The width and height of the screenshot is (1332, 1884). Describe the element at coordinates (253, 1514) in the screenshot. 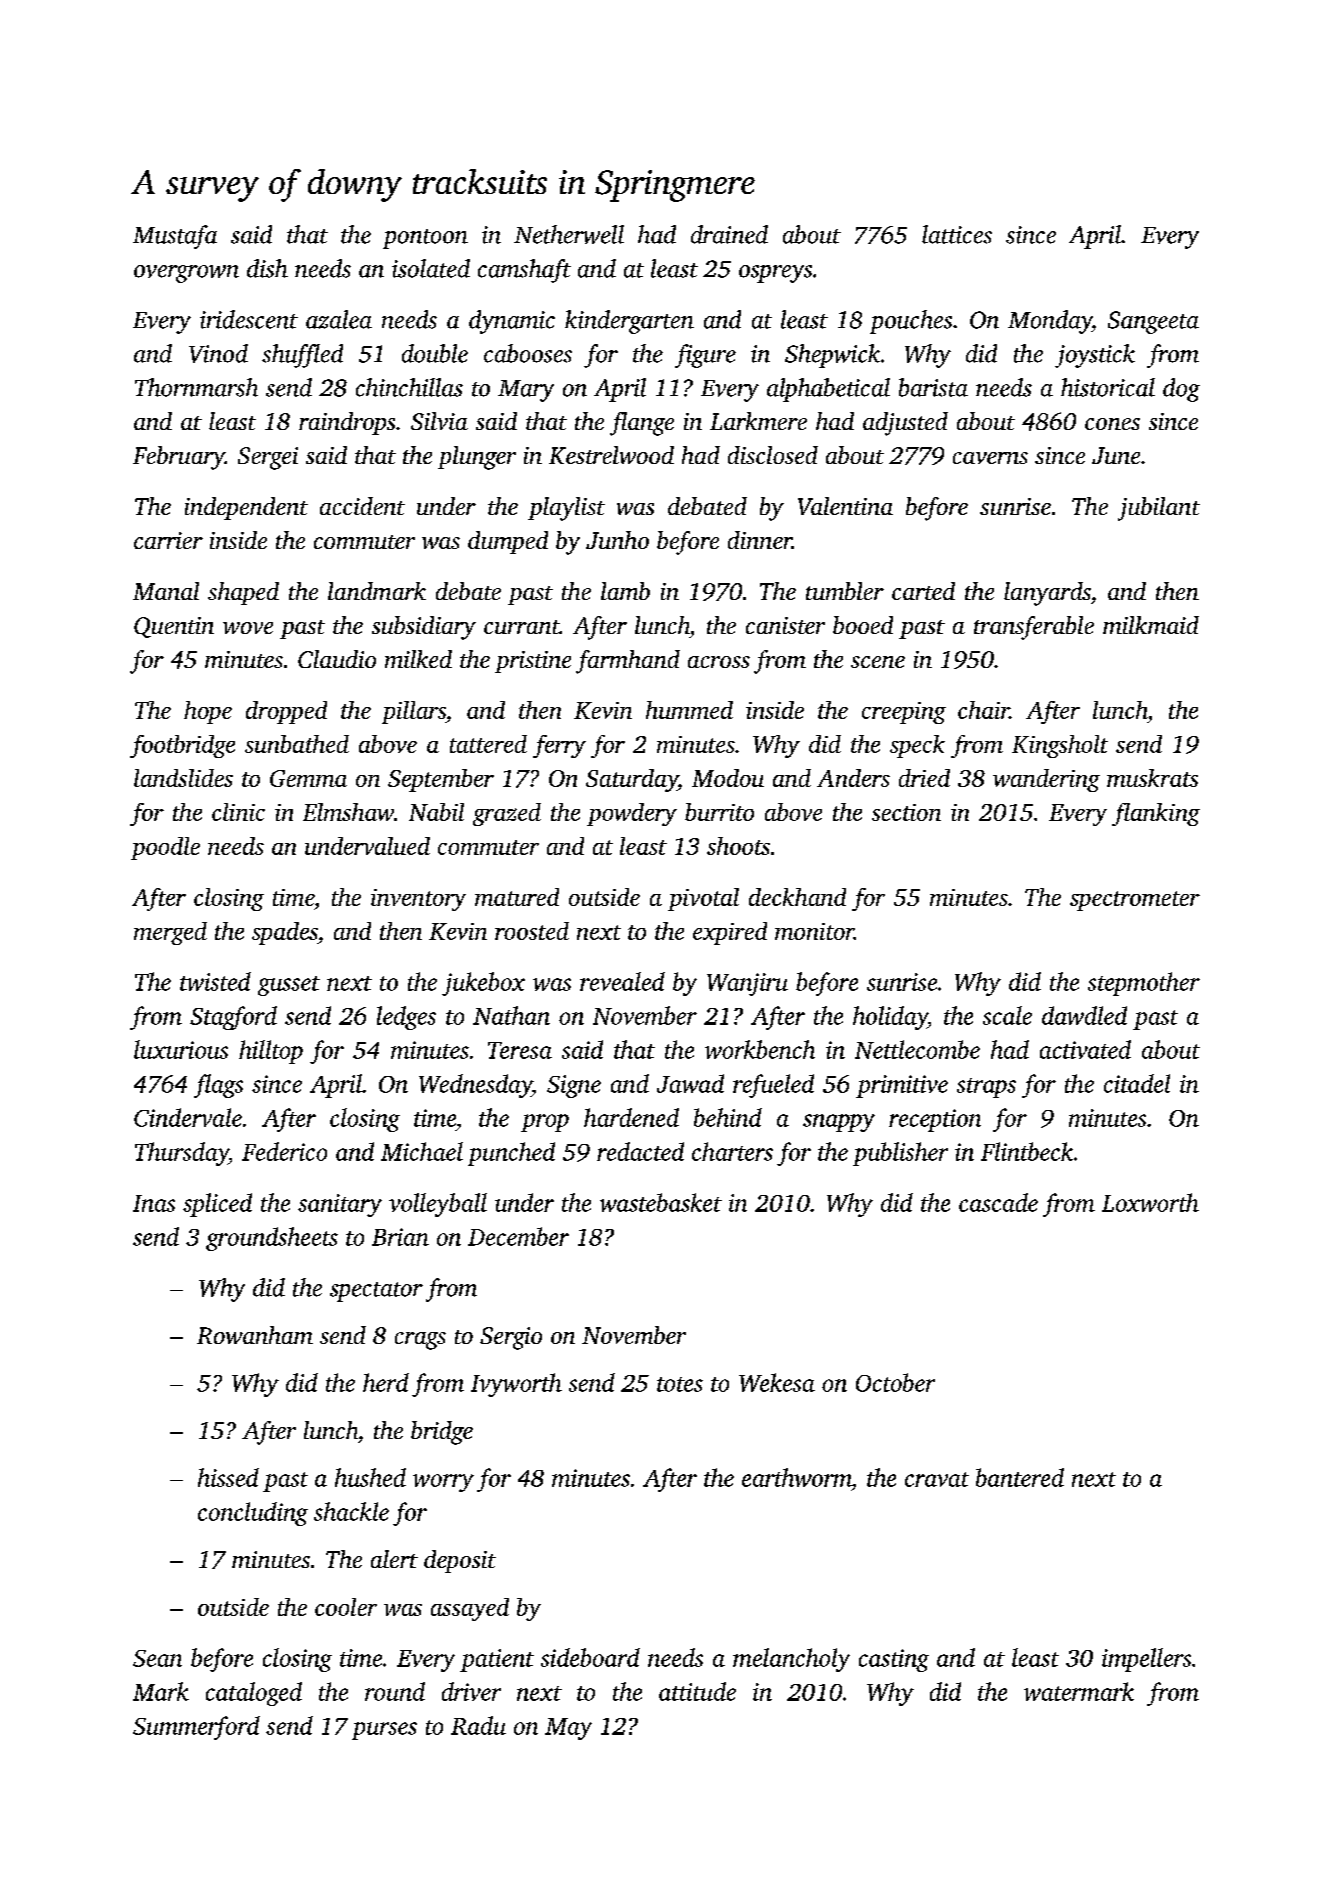

I see `concluding` at that location.
